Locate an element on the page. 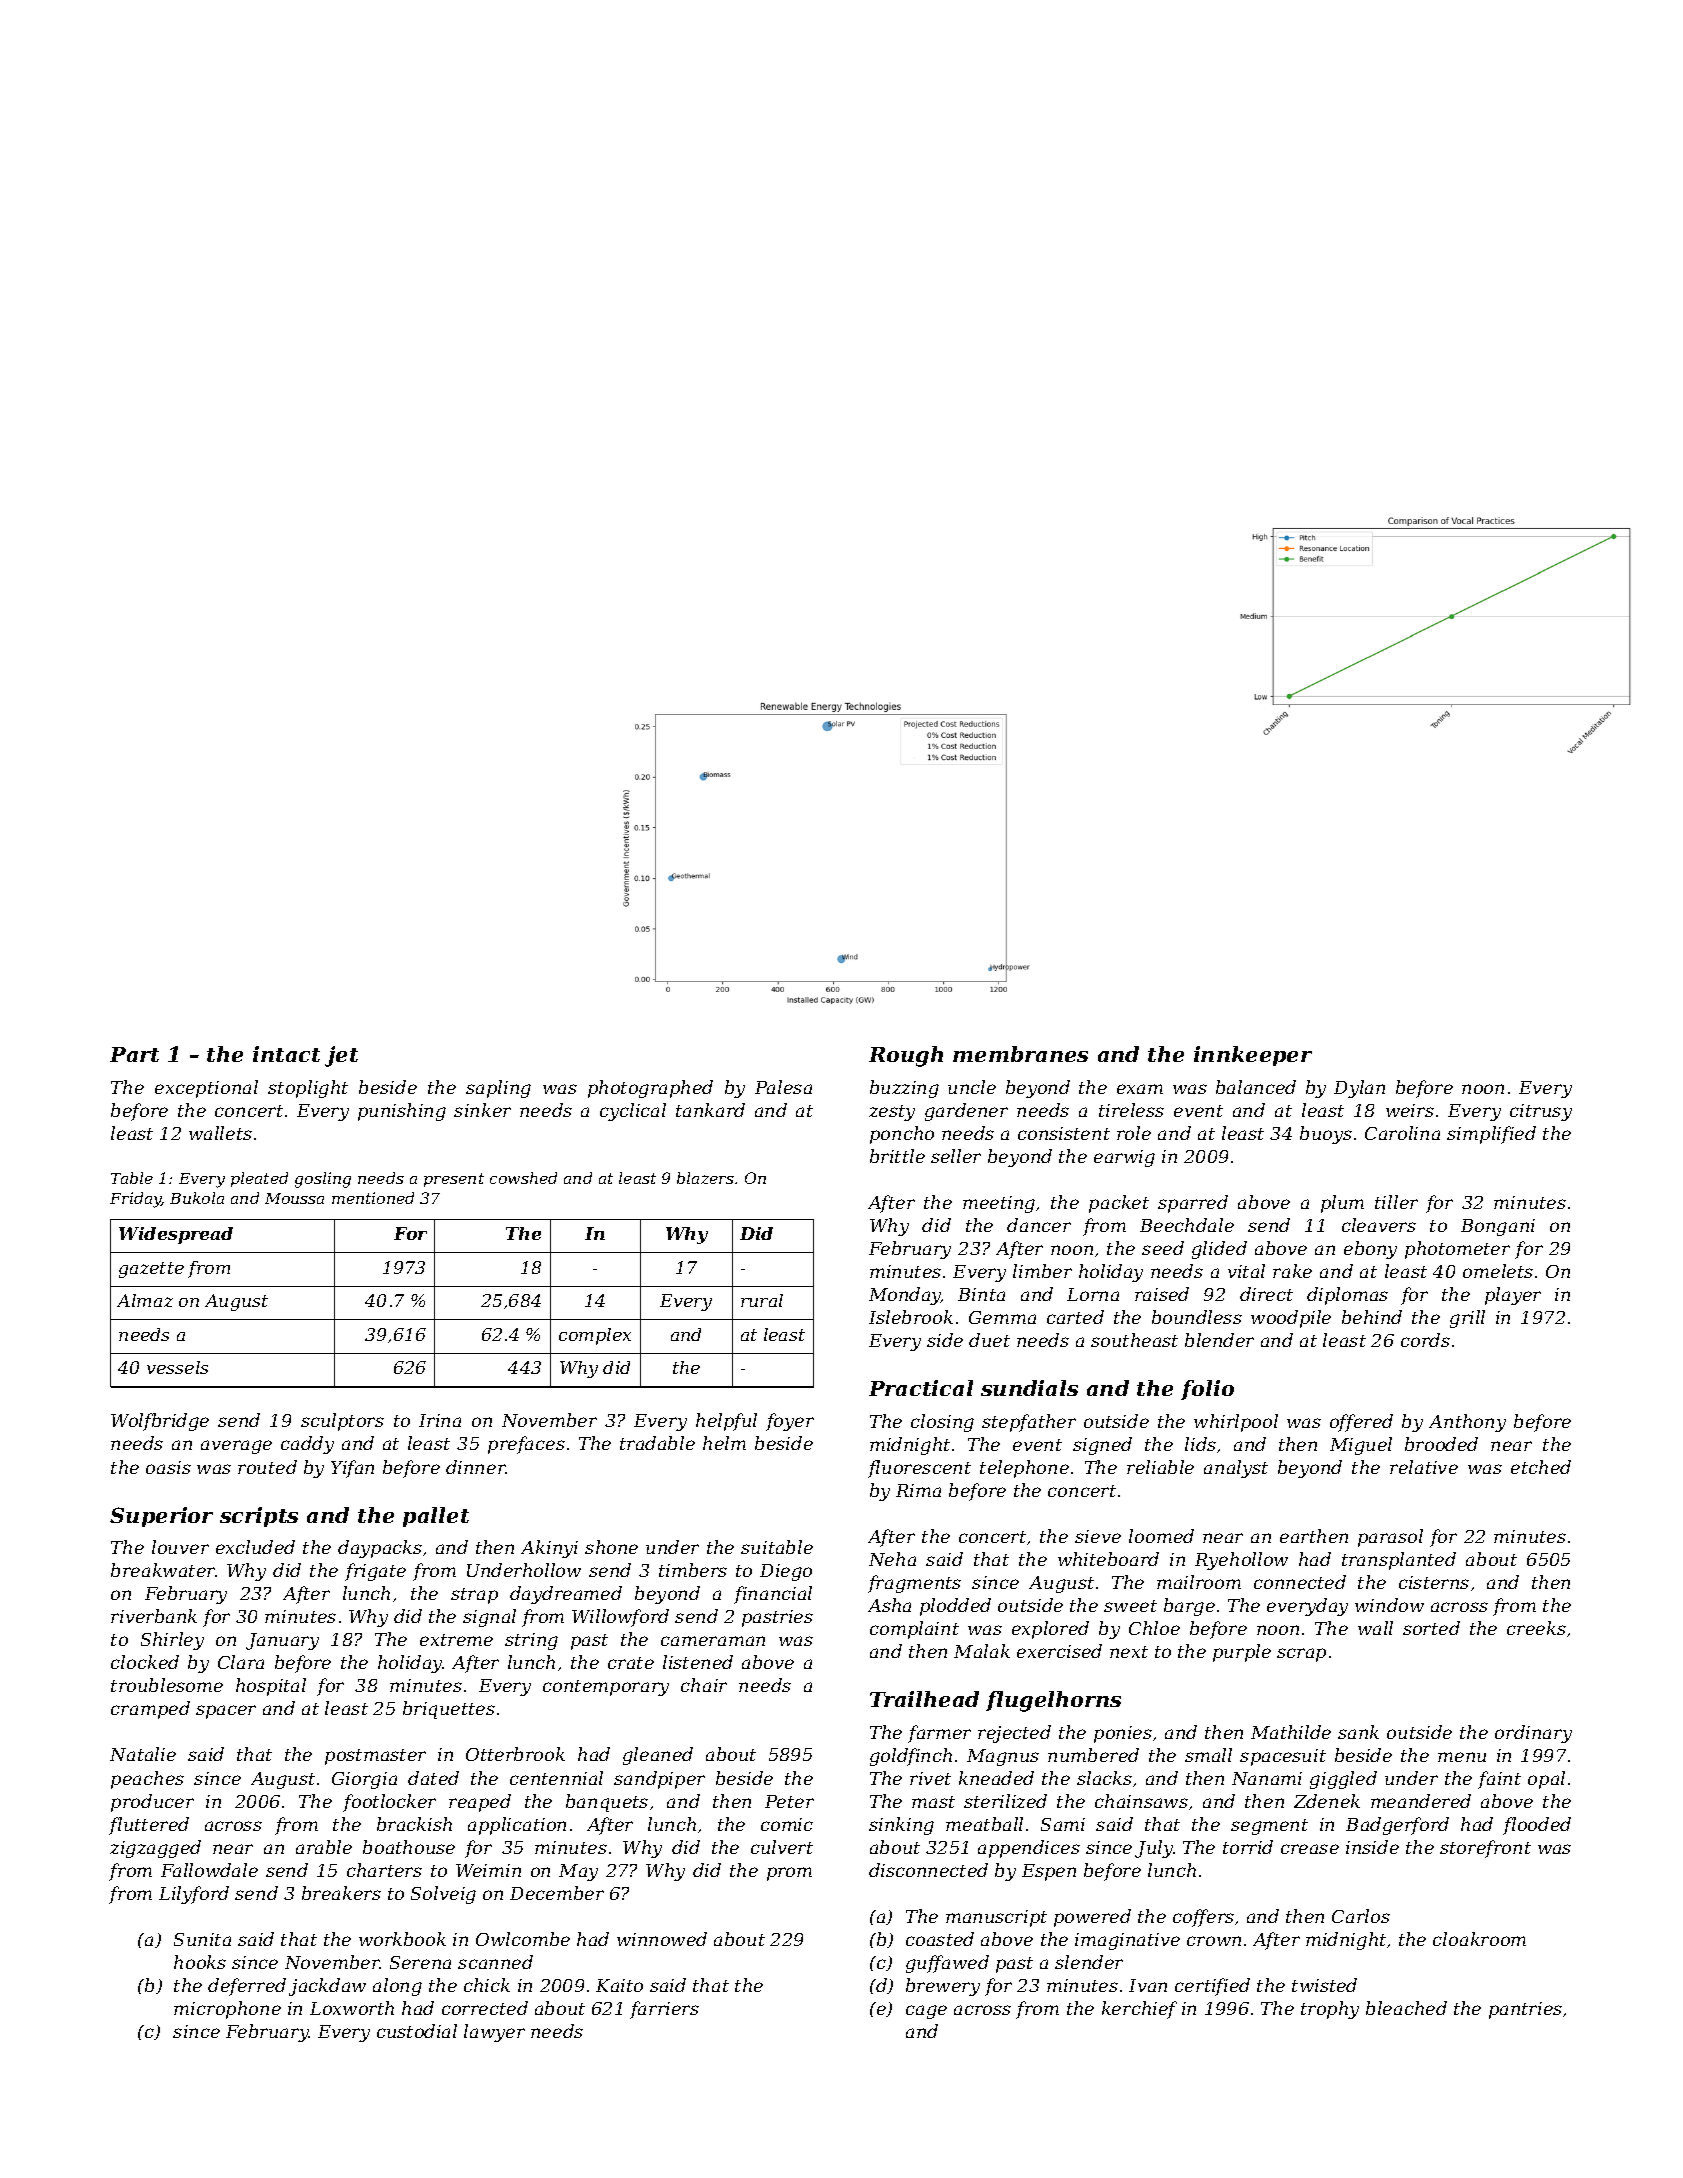  Rough is located at coordinates (906, 1056).
